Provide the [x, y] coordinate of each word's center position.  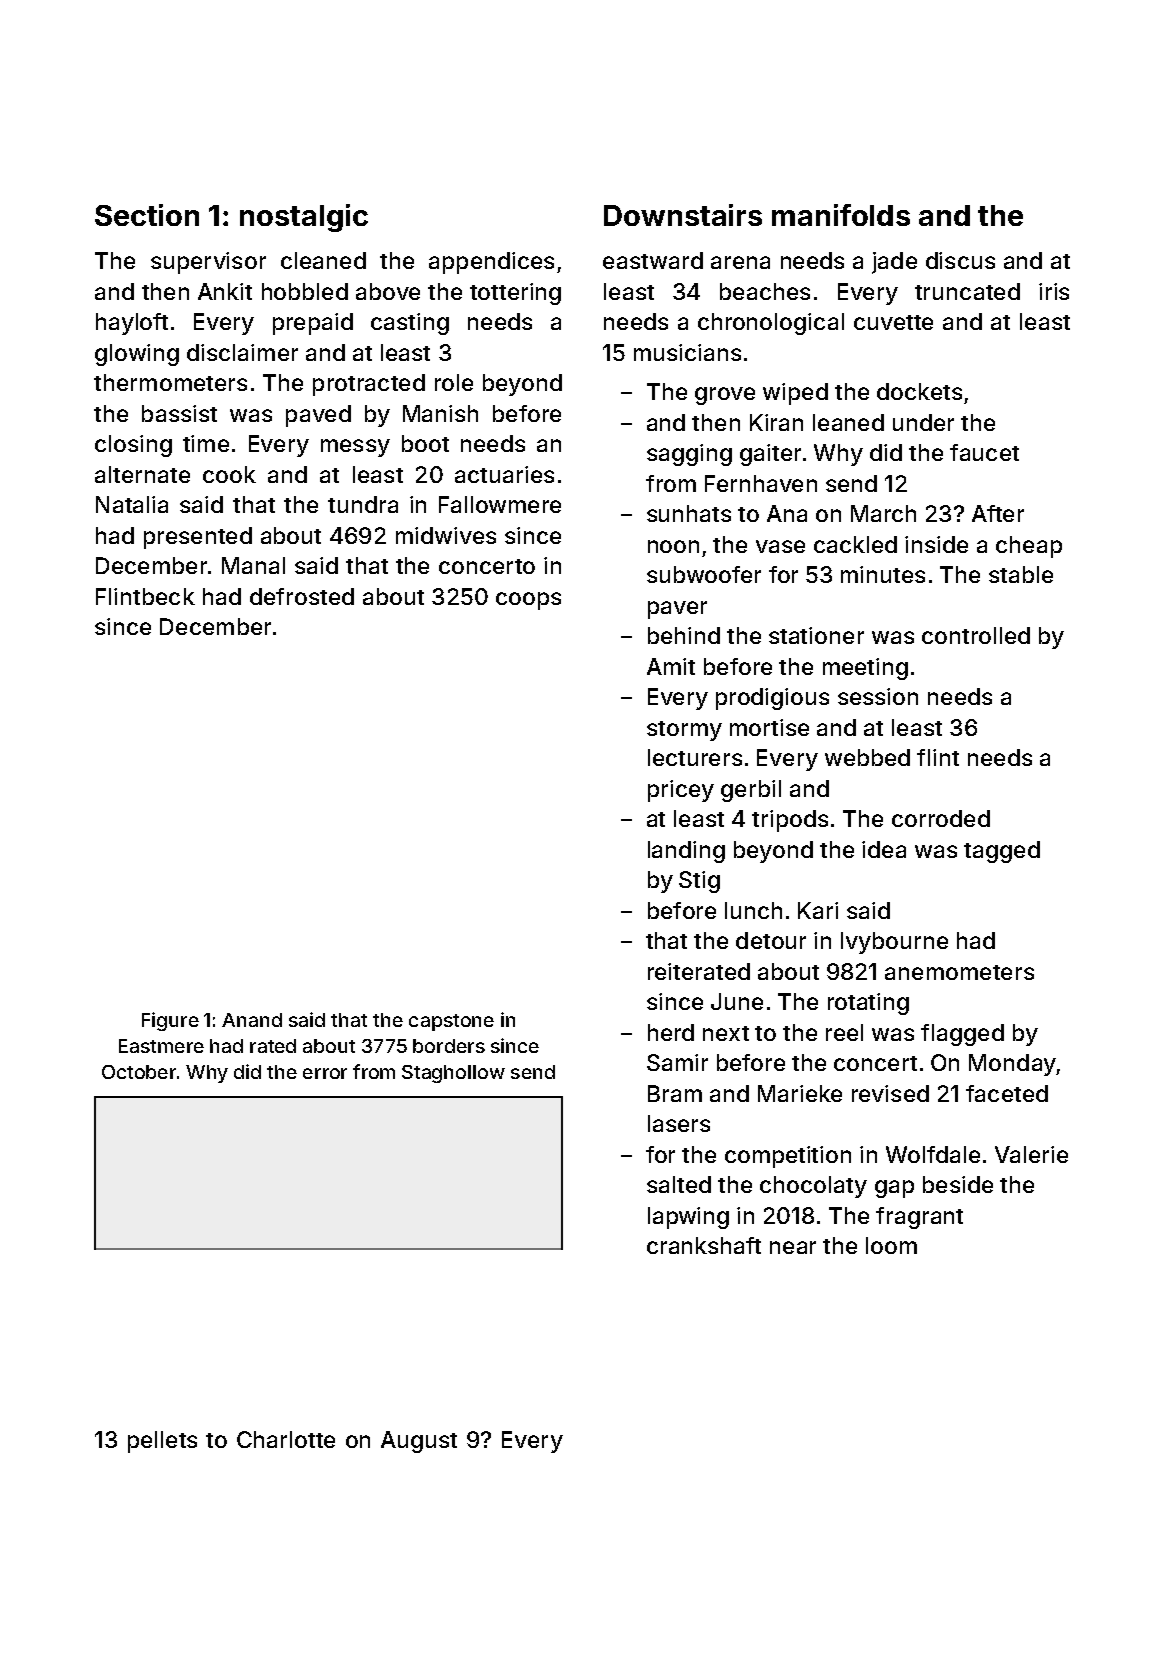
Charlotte [286, 1439]
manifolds [841, 215]
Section [147, 215]
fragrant [919, 1218]
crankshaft [704, 1245]
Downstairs [683, 215]
